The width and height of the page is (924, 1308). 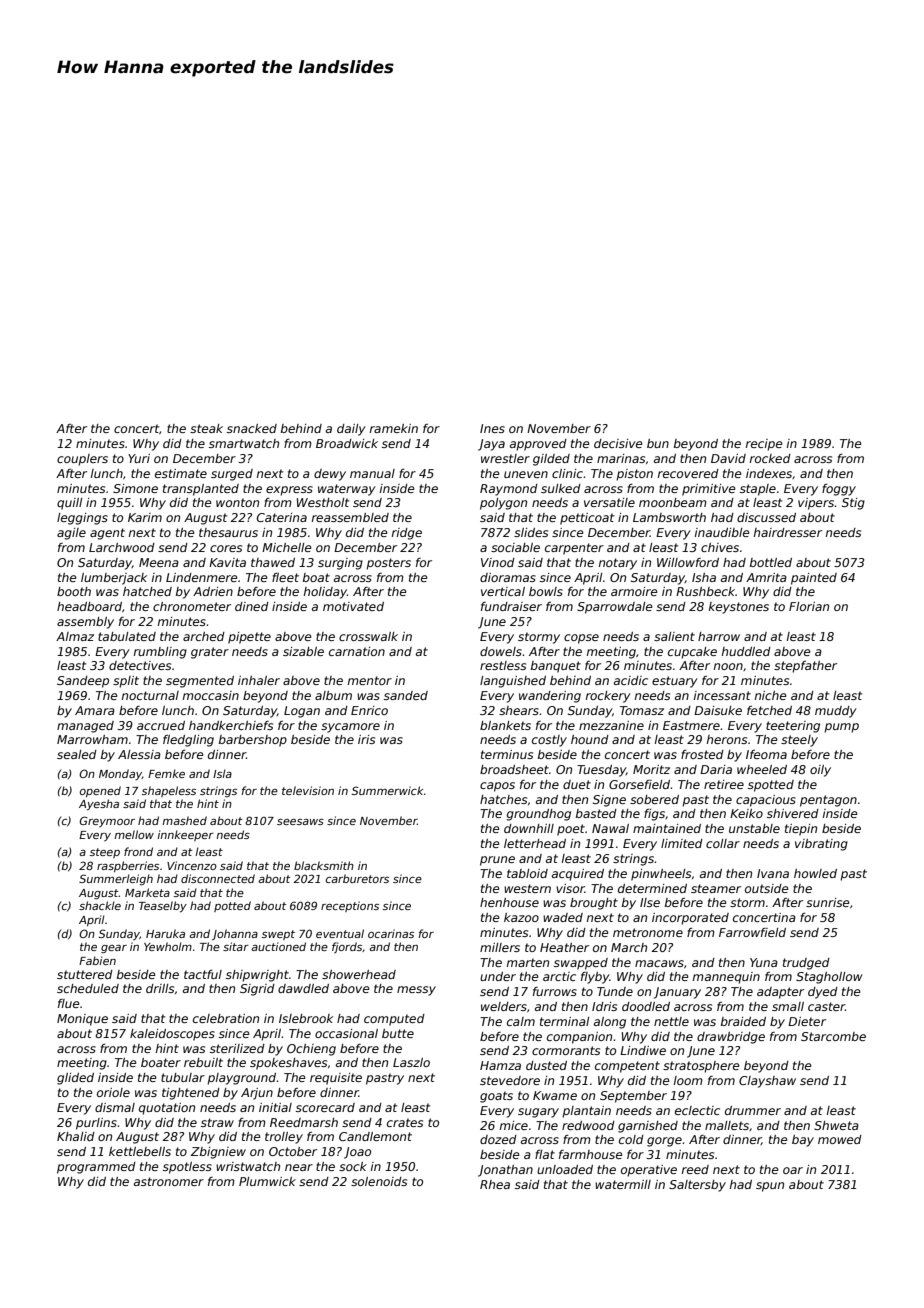 I want to click on posters, so click(x=388, y=564).
